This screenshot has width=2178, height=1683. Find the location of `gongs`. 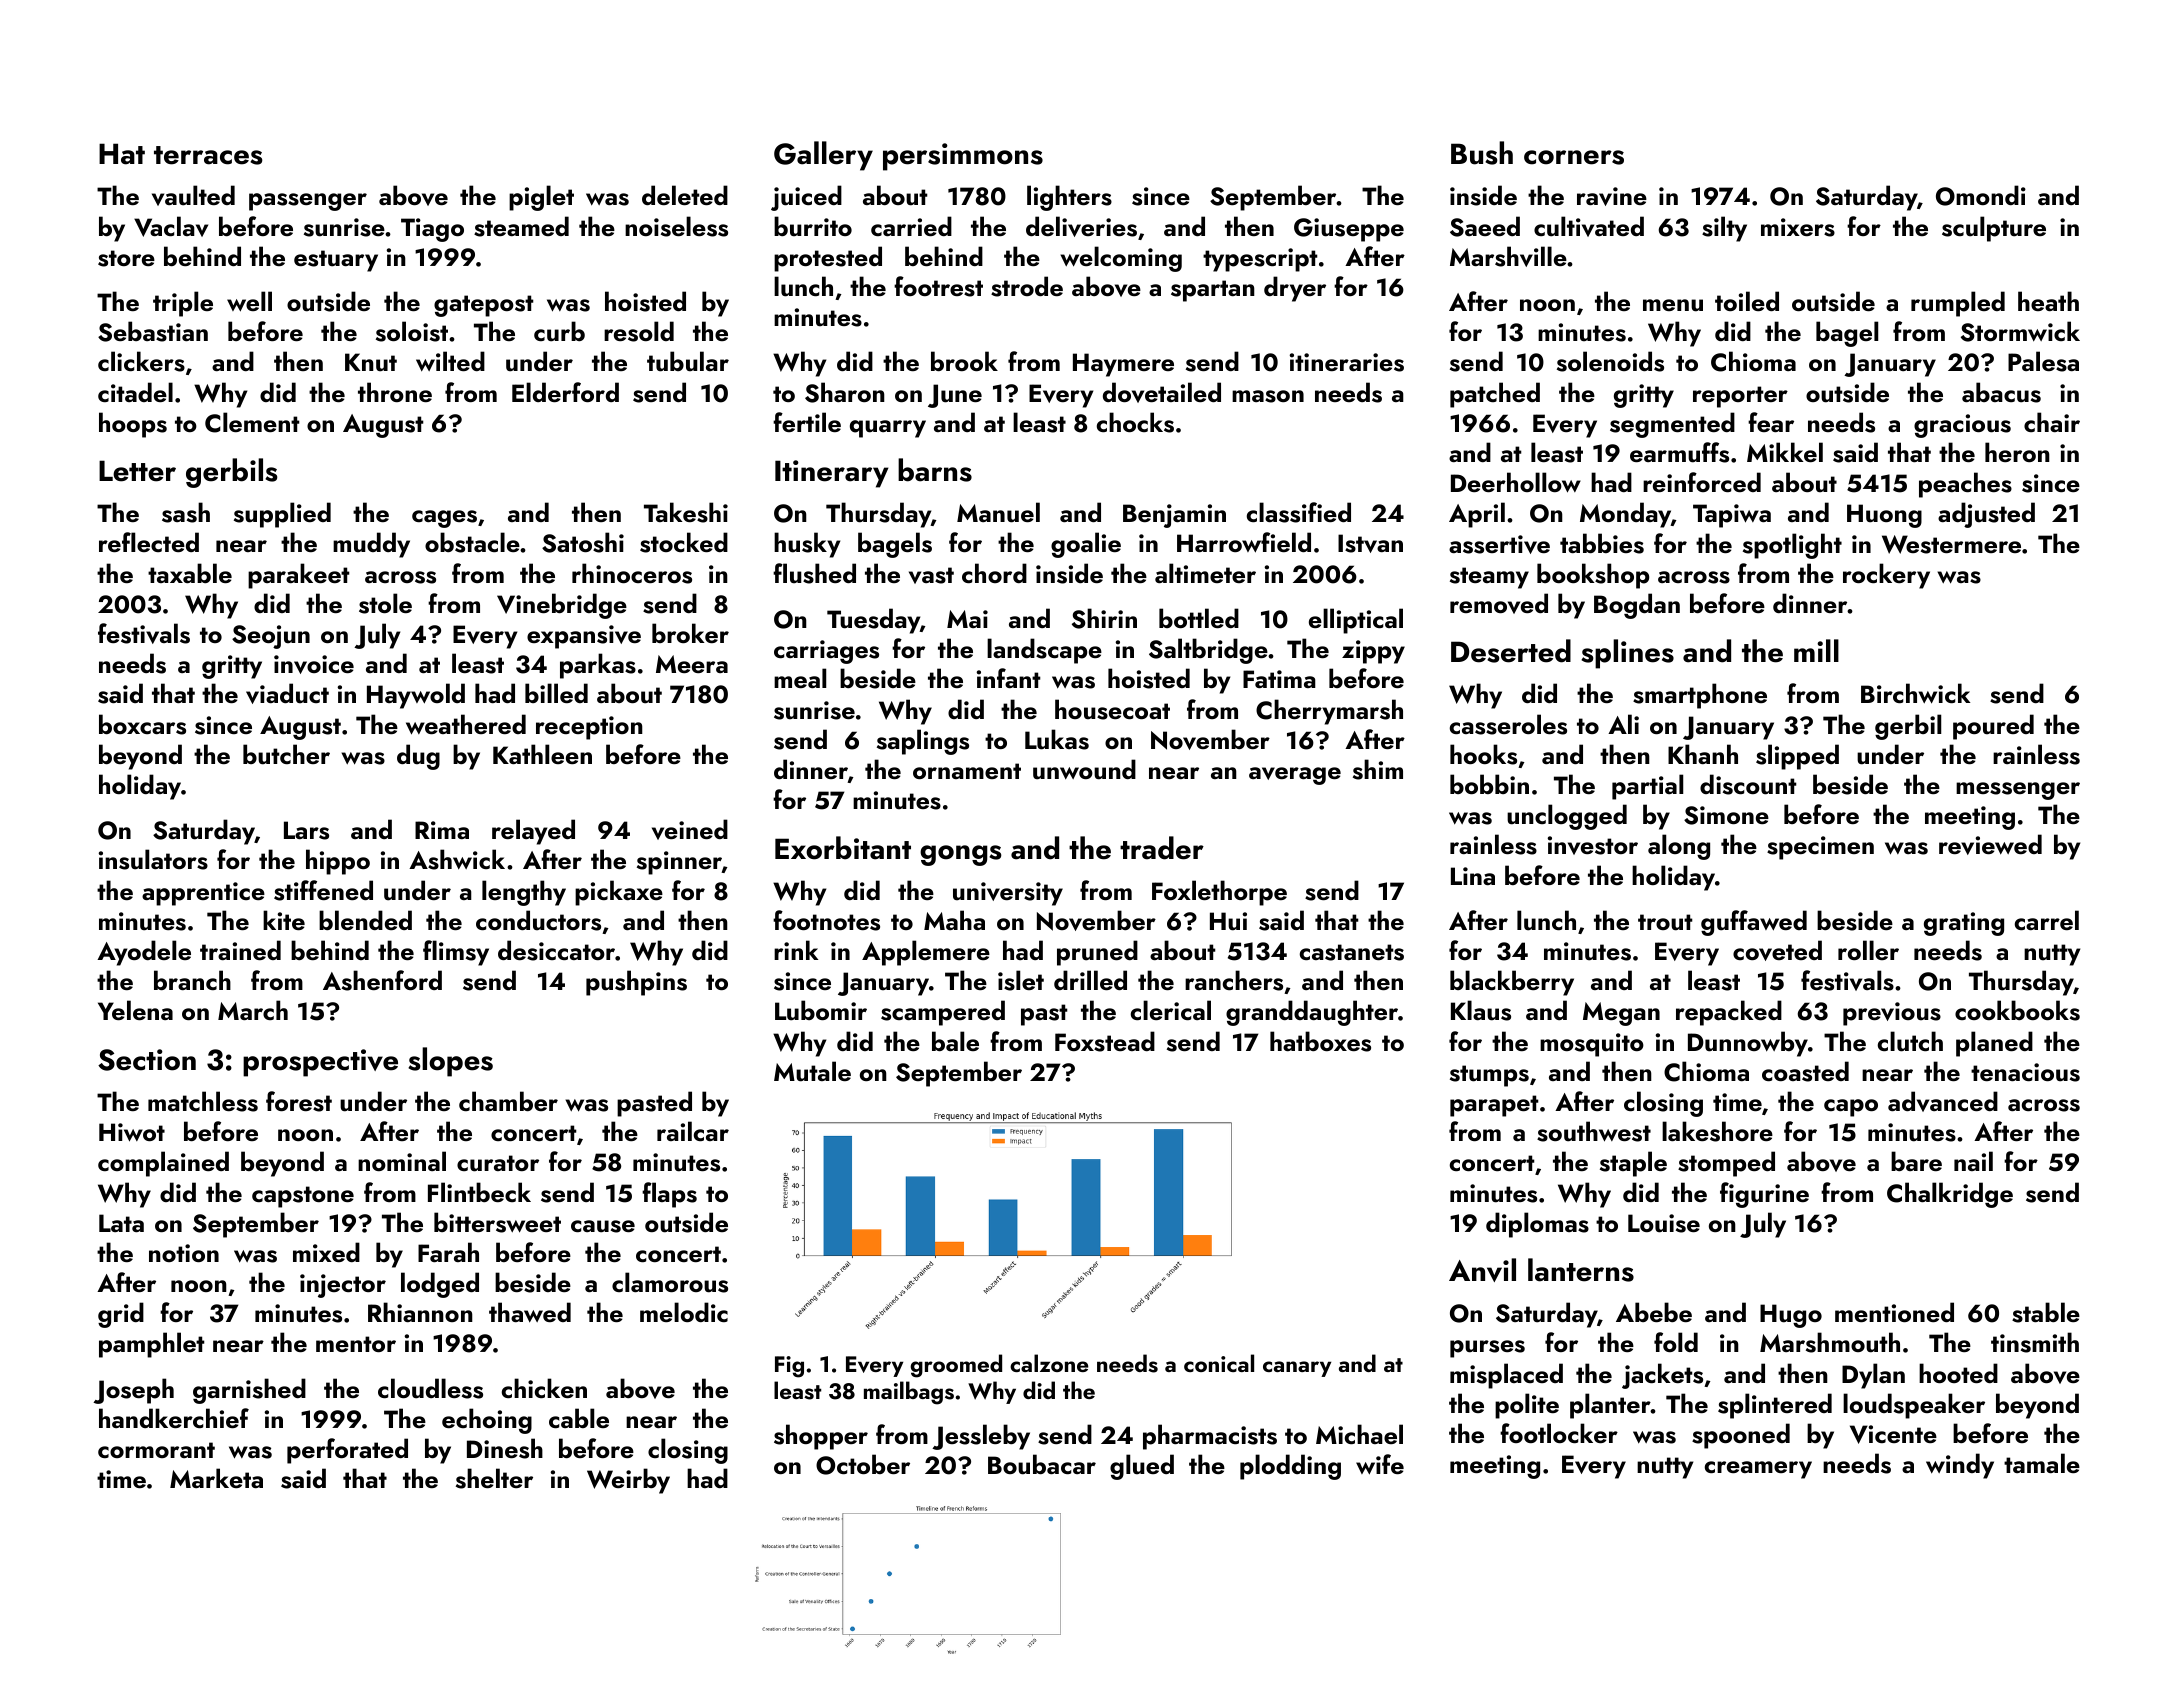

gongs is located at coordinates (961, 855).
